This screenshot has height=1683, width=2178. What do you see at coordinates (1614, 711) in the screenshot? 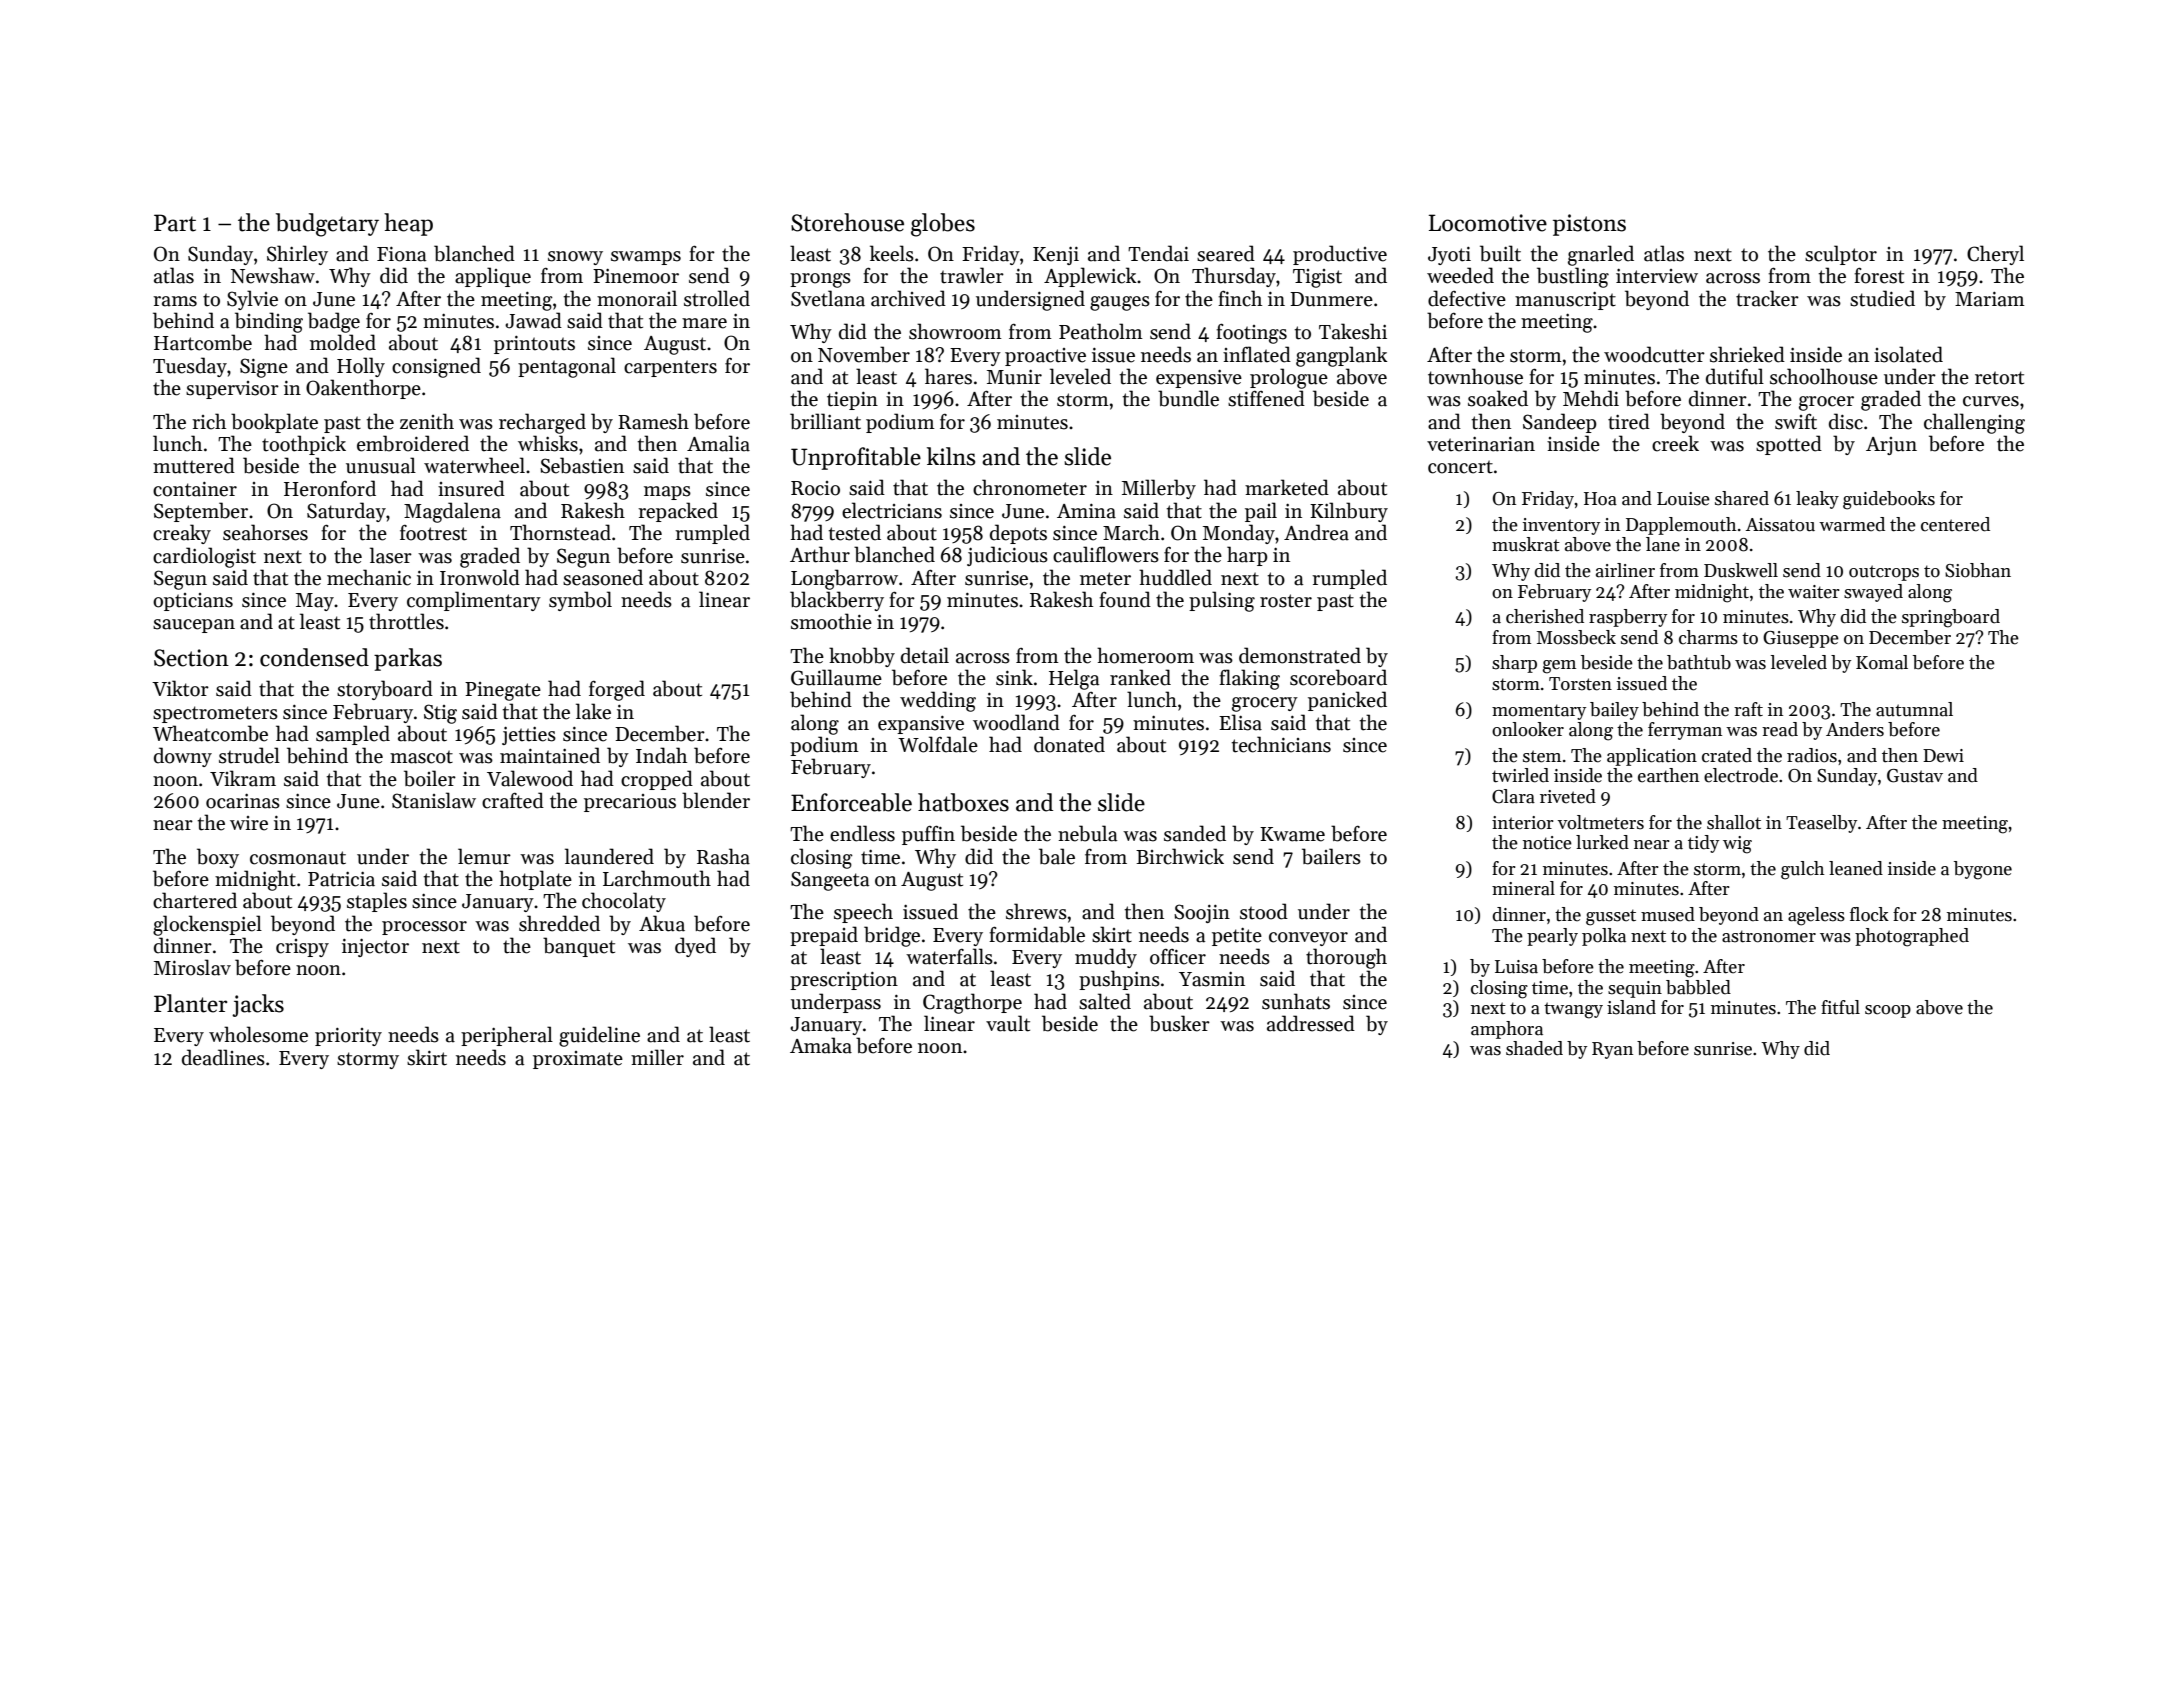
I see `bailey` at bounding box center [1614, 711].
